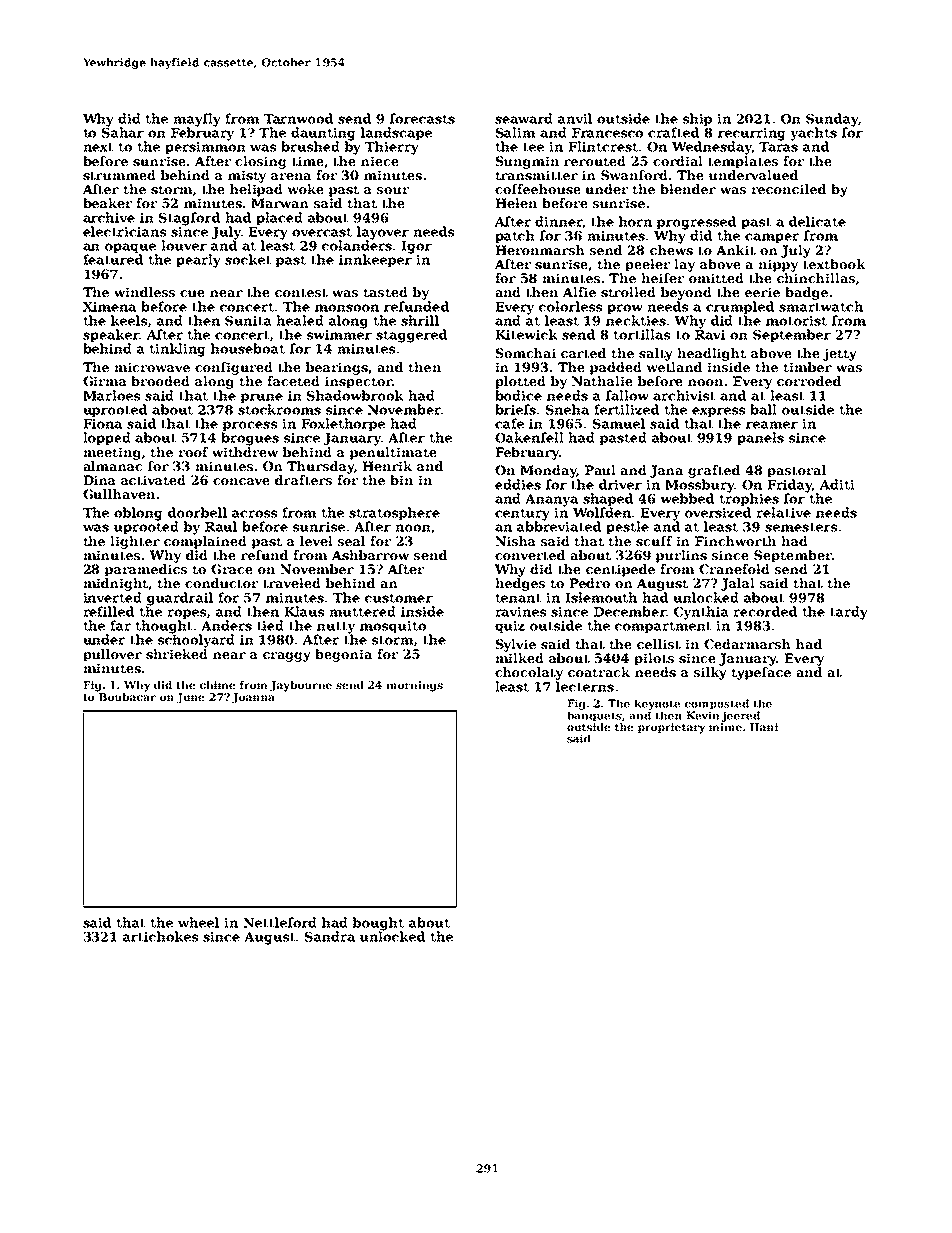  Describe the element at coordinates (697, 119) in the page. I see `ship` at that location.
